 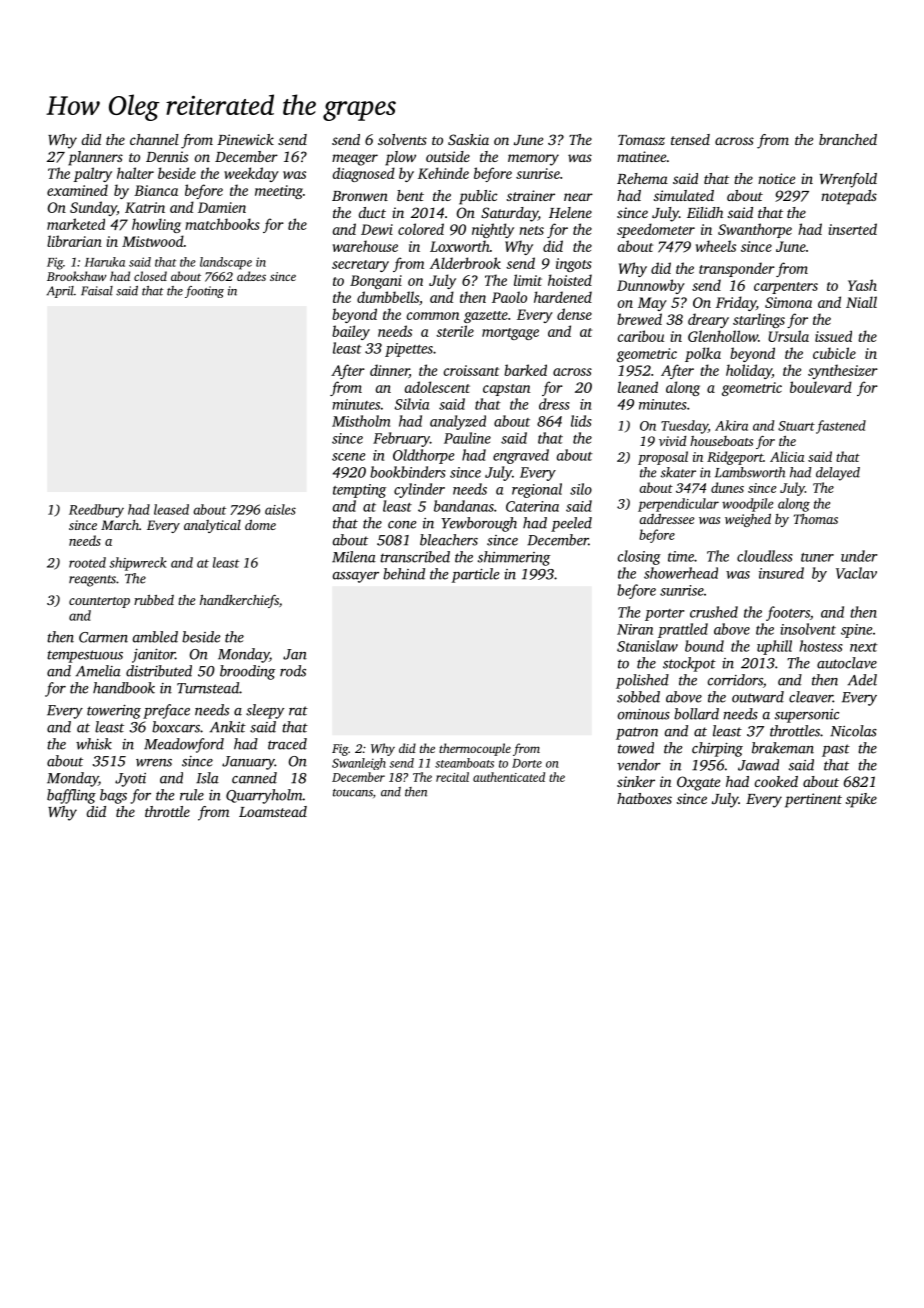 What do you see at coordinates (514, 558) in the document?
I see `shimmering` at bounding box center [514, 558].
